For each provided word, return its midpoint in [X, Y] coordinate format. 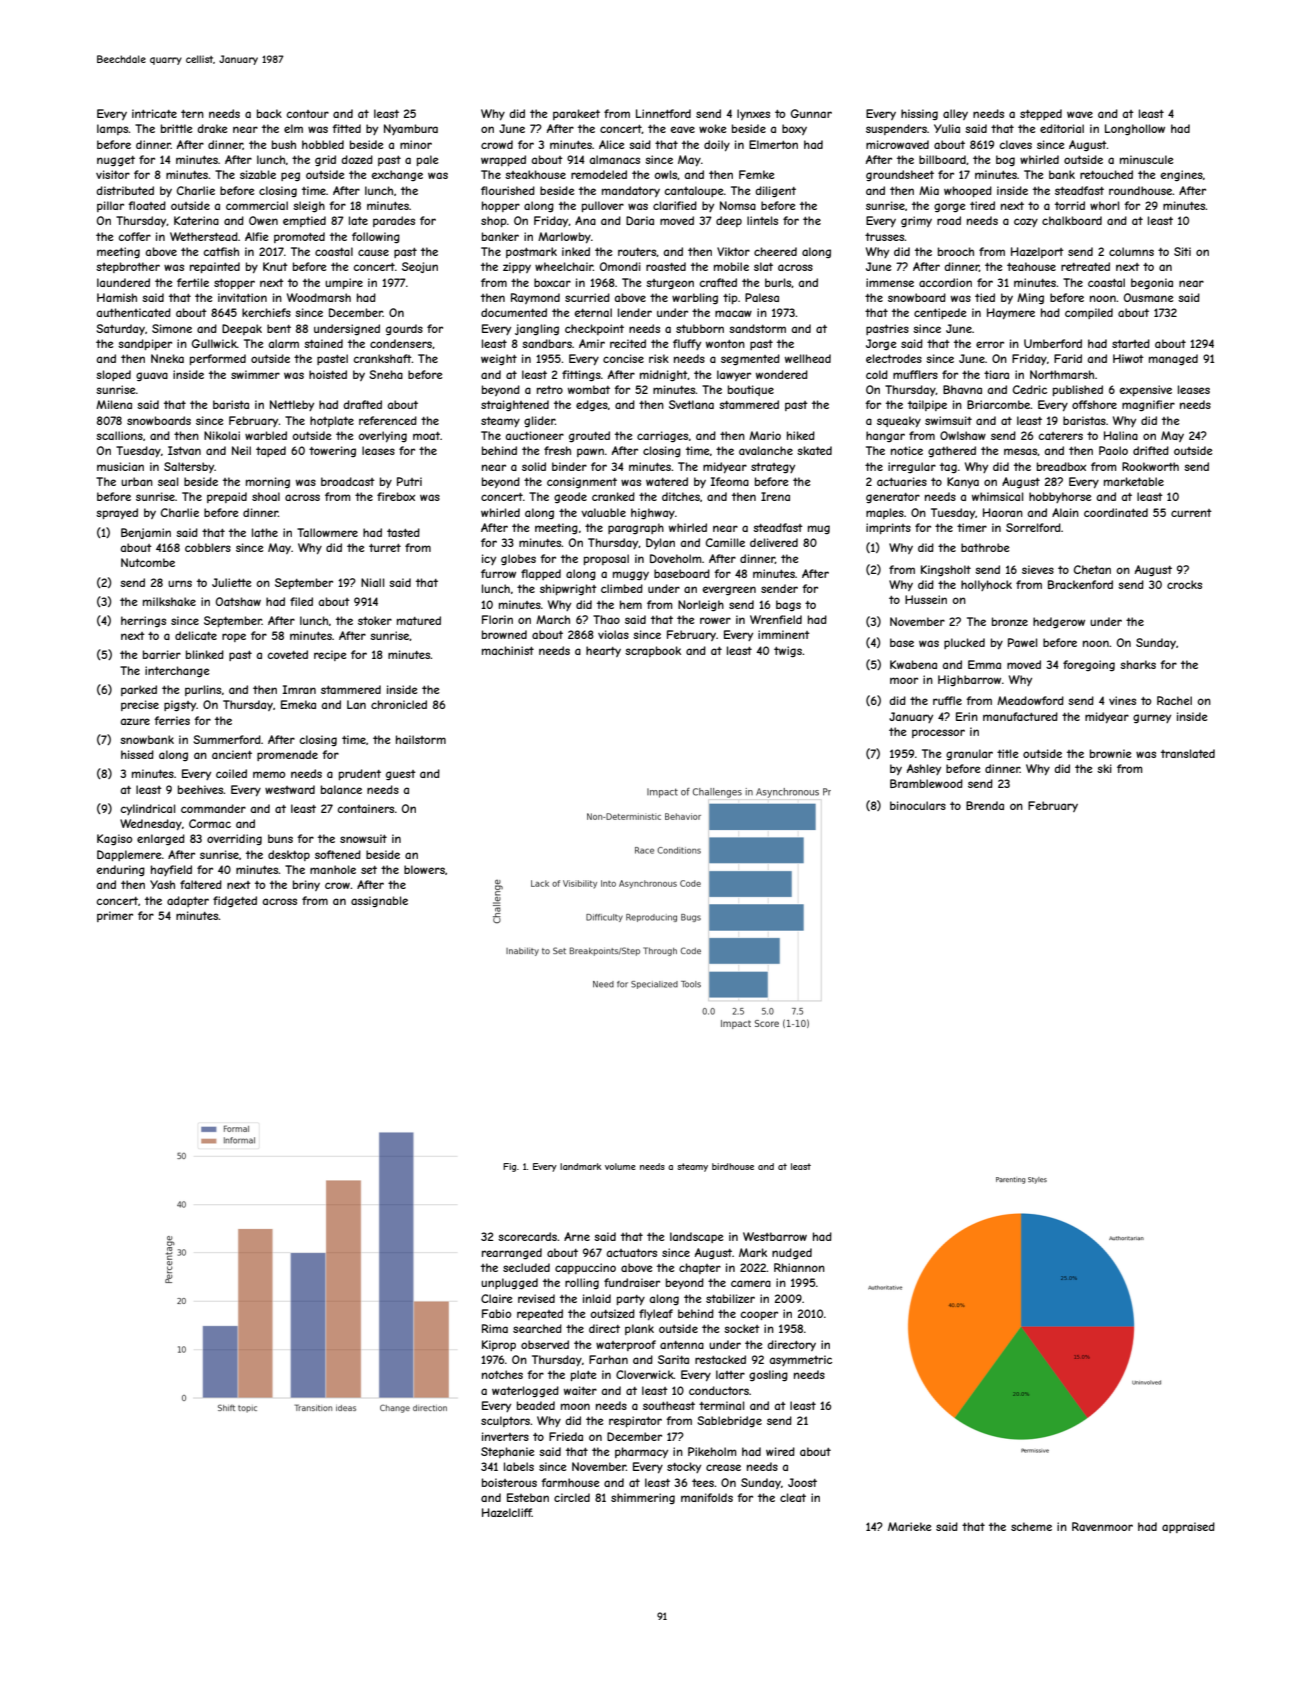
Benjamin [146, 533]
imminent [784, 634]
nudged [792, 1253]
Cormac [210, 823]
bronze [1010, 621]
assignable [379, 901]
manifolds [707, 1497]
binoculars [918, 805]
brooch [956, 251]
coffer [134, 236]
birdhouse [733, 1166]
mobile [731, 266]
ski [1104, 768]
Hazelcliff [507, 1512]
